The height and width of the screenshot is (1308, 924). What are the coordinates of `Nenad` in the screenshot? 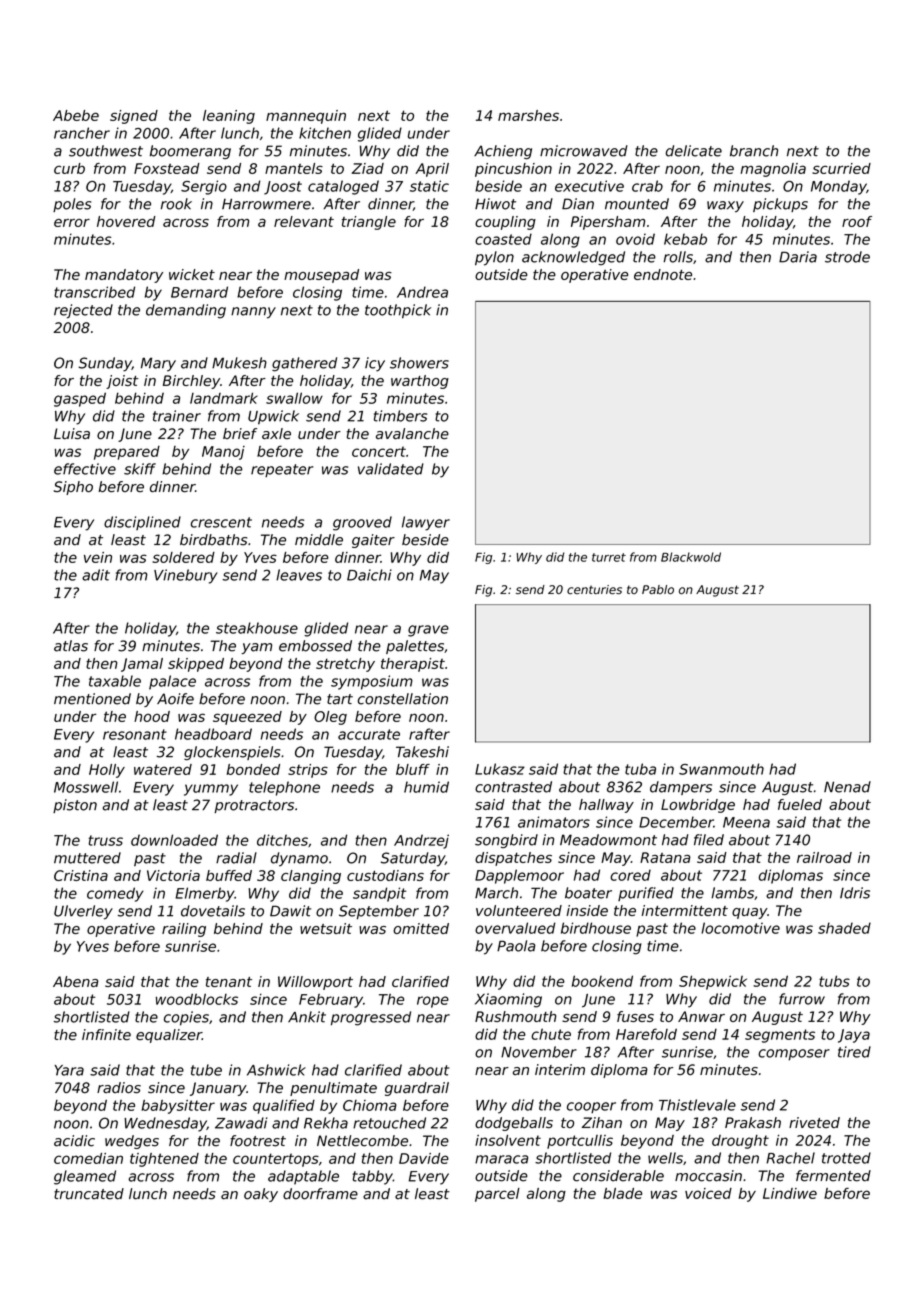 It's located at (847, 787).
